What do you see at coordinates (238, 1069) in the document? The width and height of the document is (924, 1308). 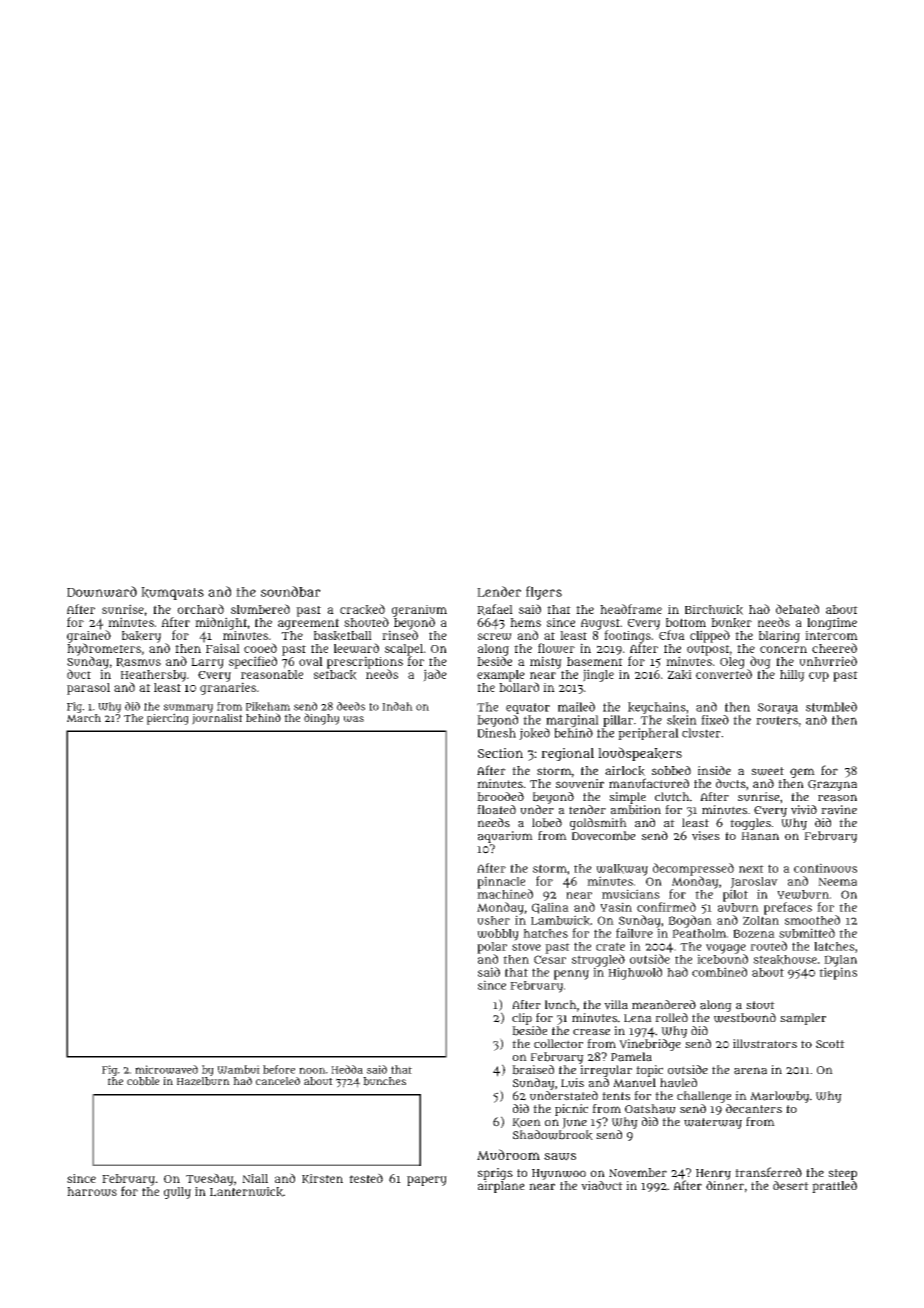 I see `Wambui` at bounding box center [238, 1069].
